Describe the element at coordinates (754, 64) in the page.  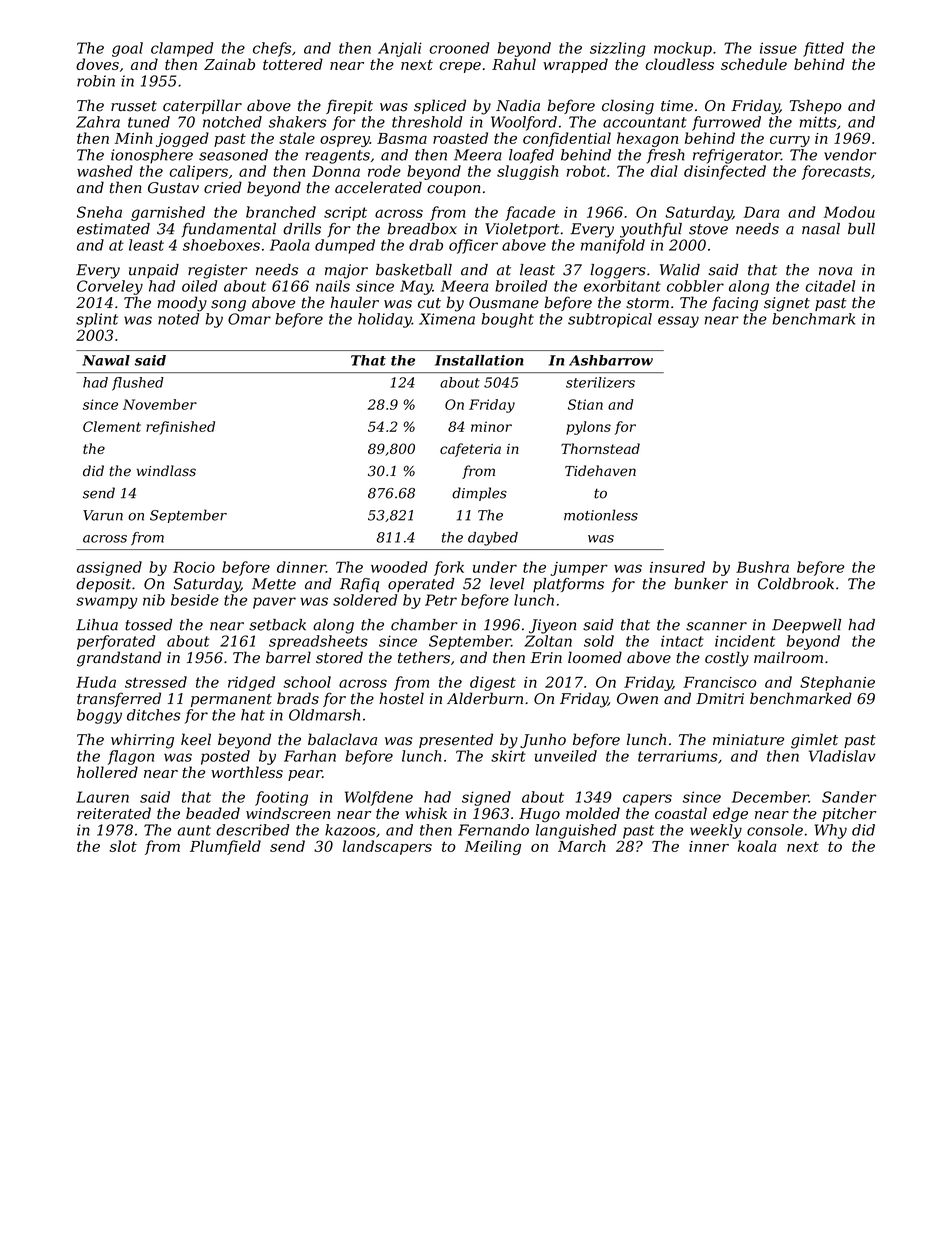
I see `schedule` at that location.
